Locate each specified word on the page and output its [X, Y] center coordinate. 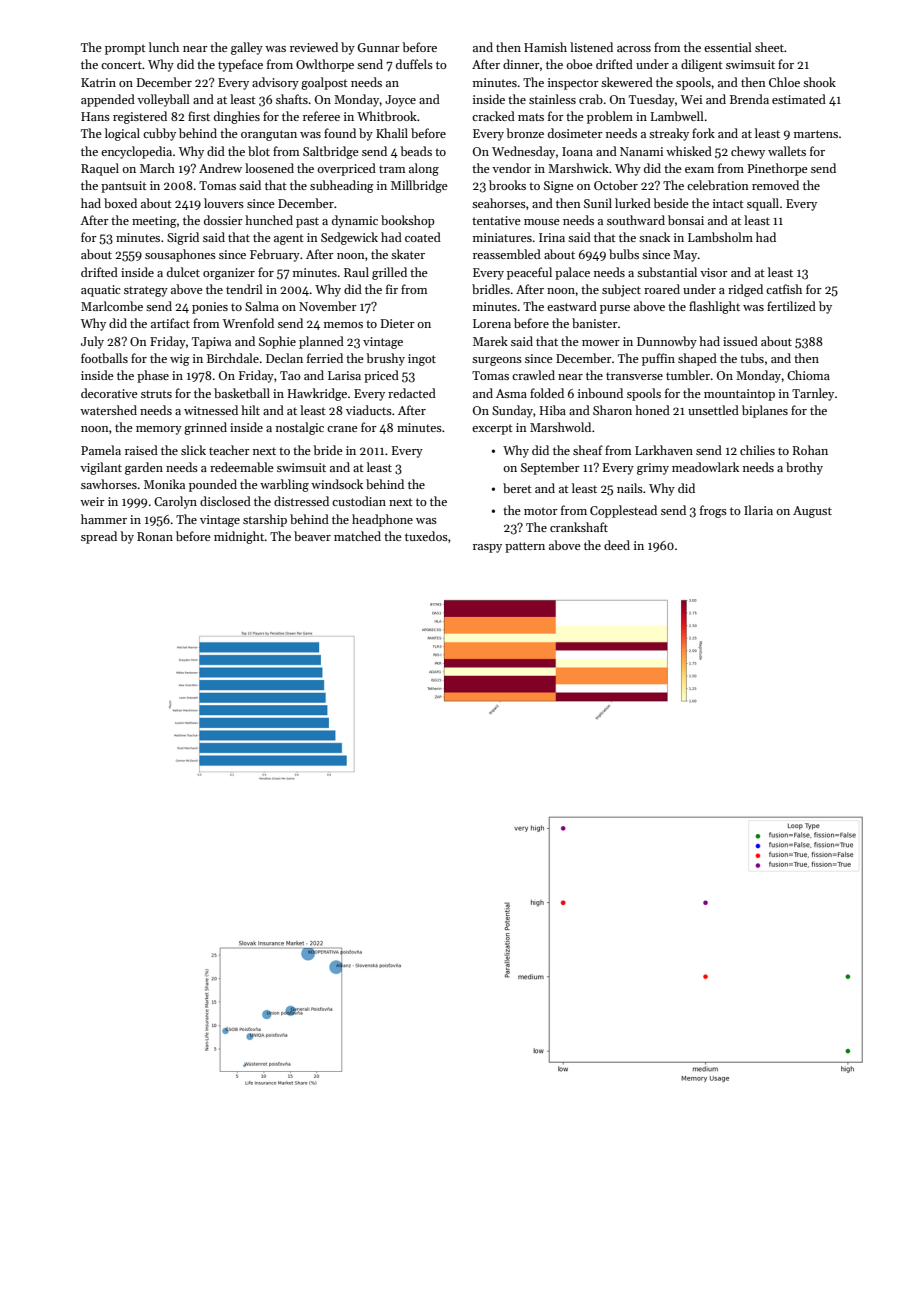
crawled [533, 375]
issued [740, 341]
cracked [493, 116]
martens [816, 134]
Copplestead [623, 511]
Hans [95, 116]
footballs [104, 358]
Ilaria [758, 510]
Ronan [155, 536]
